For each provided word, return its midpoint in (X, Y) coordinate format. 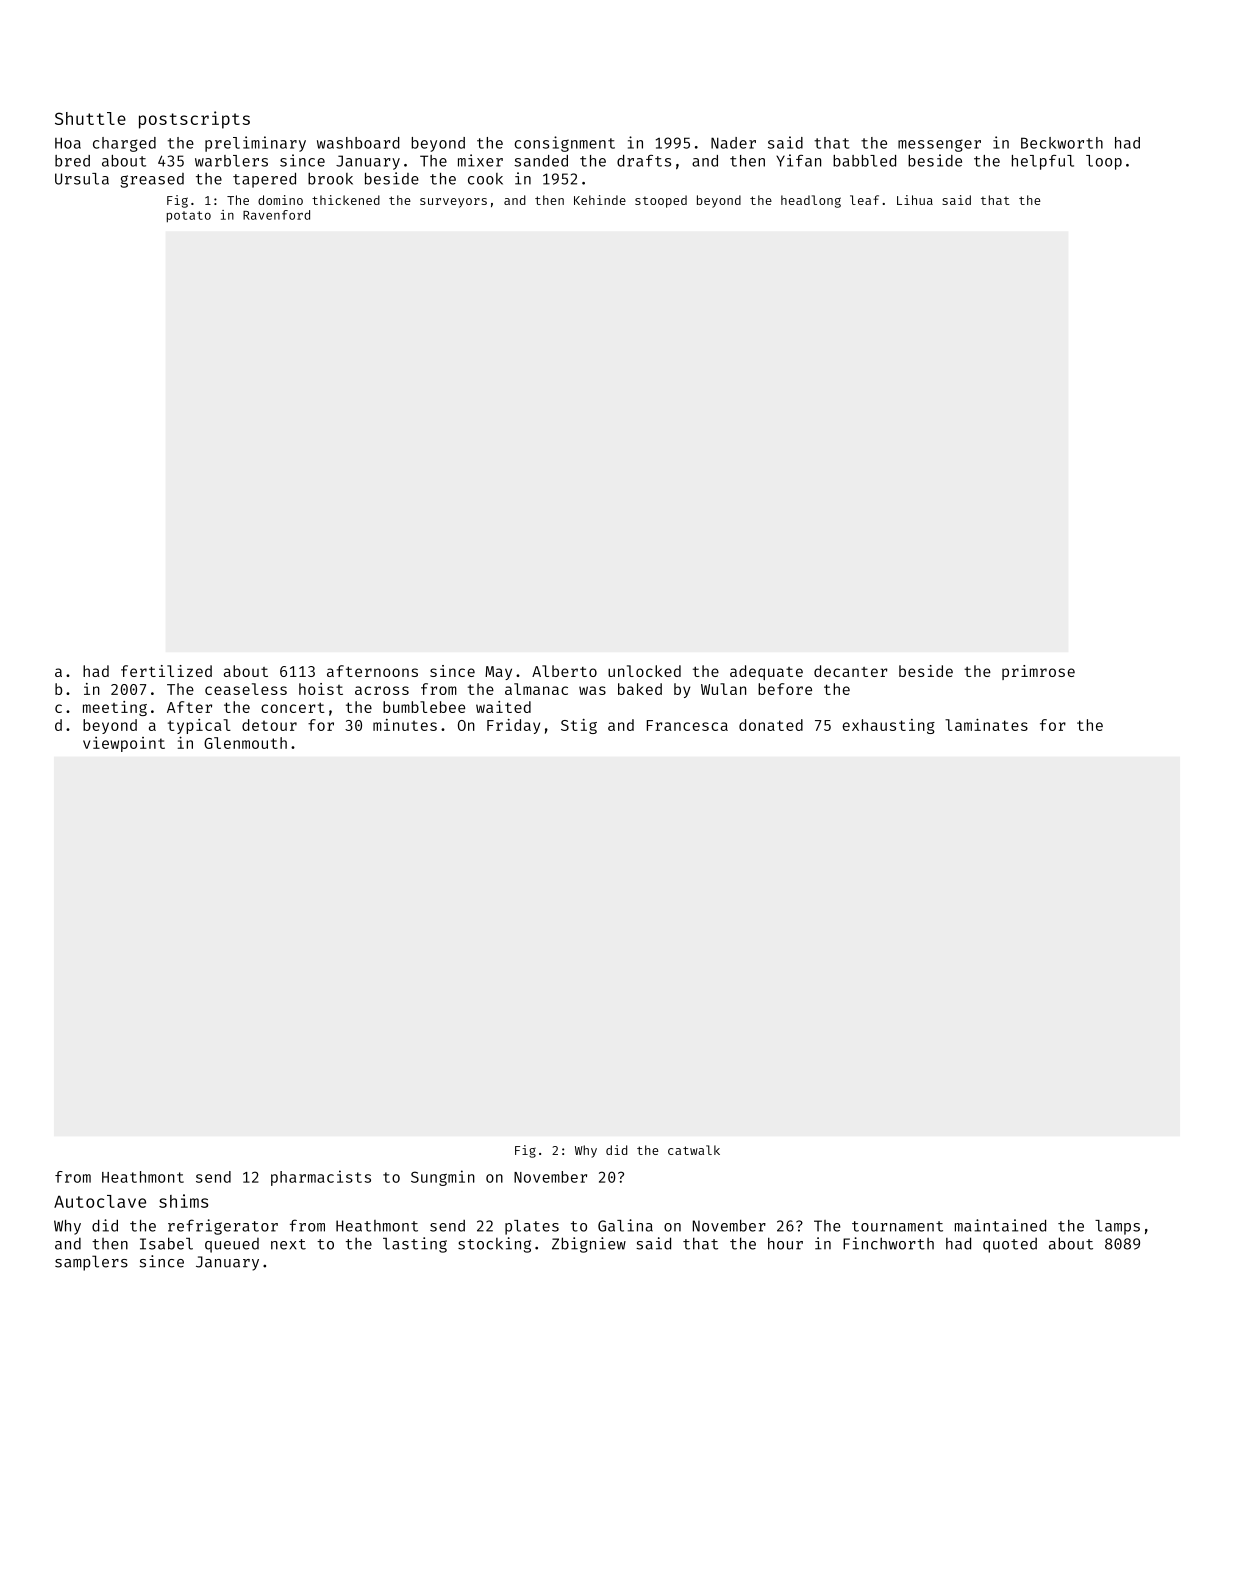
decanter (850, 671)
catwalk (694, 1150)
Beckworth (1062, 143)
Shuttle (90, 118)
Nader (733, 143)
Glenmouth (245, 743)
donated (771, 725)
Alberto (564, 671)
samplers (91, 1263)
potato (189, 216)
